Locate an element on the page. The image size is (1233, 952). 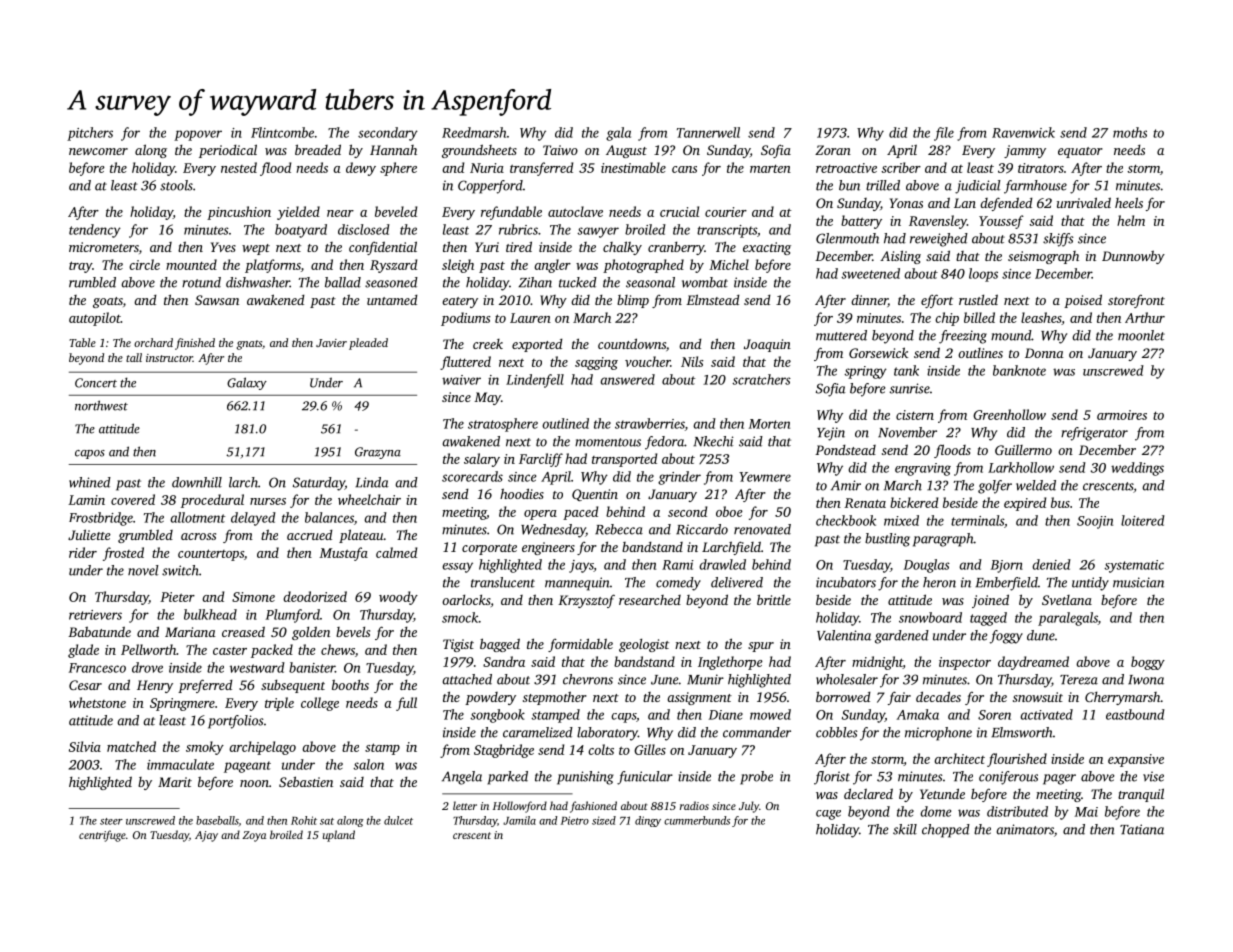
countdowns is located at coordinates (632, 343).
